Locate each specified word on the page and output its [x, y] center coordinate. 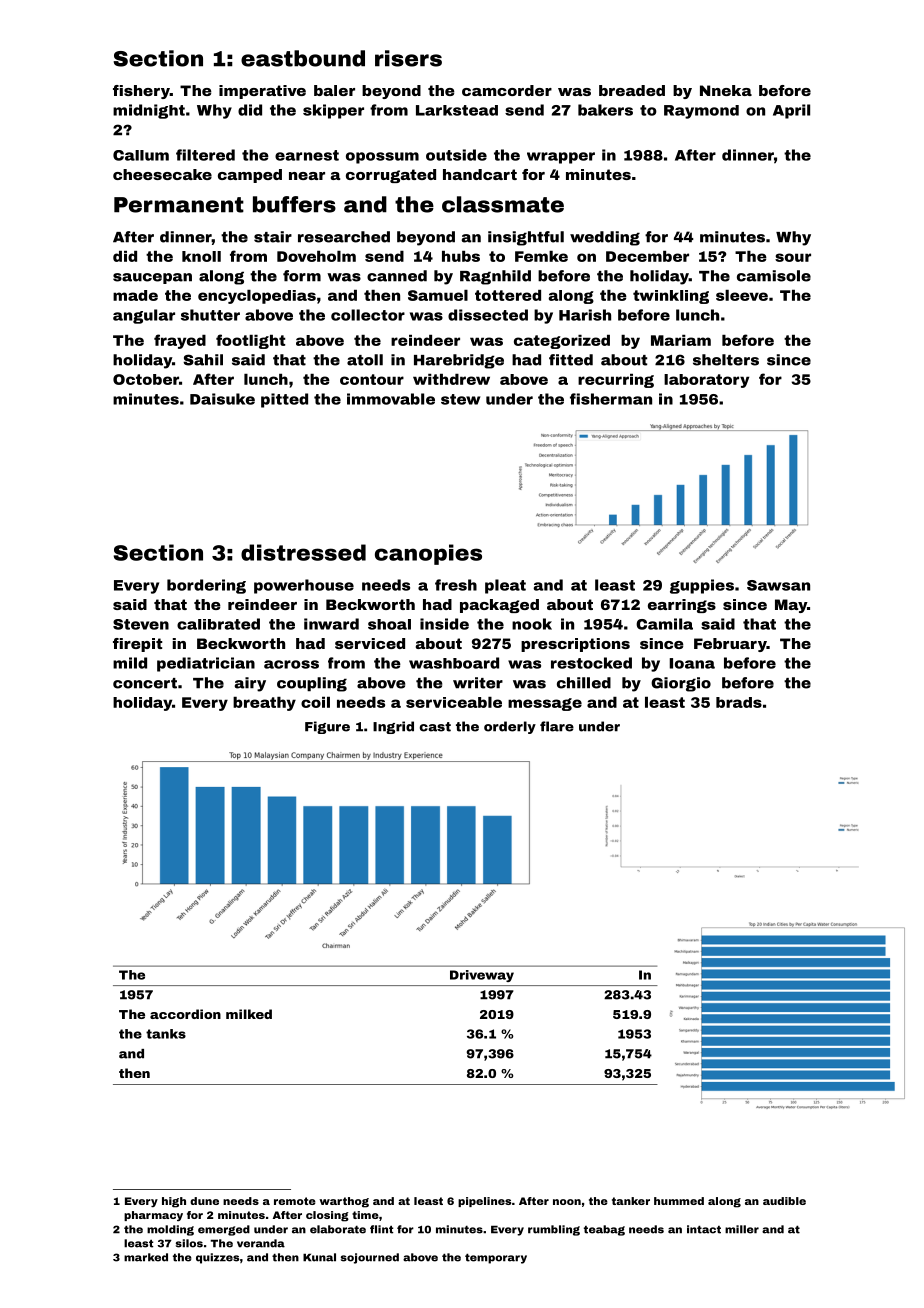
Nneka [726, 90]
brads [739, 702]
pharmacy [153, 1216]
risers [408, 58]
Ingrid [393, 727]
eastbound [303, 58]
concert [145, 683]
